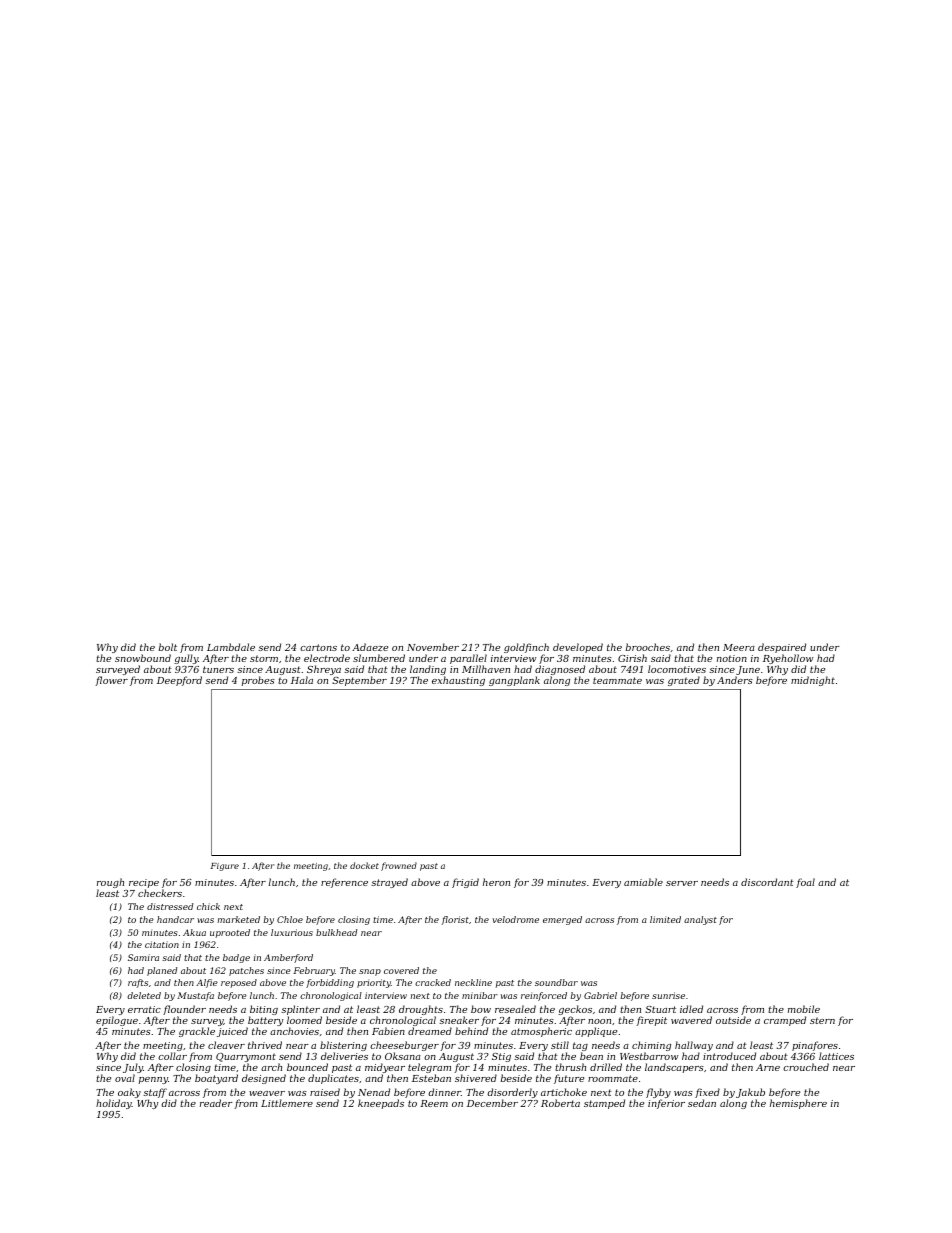 This image has width=952, height=1233. I want to click on Oksana, so click(403, 1056).
